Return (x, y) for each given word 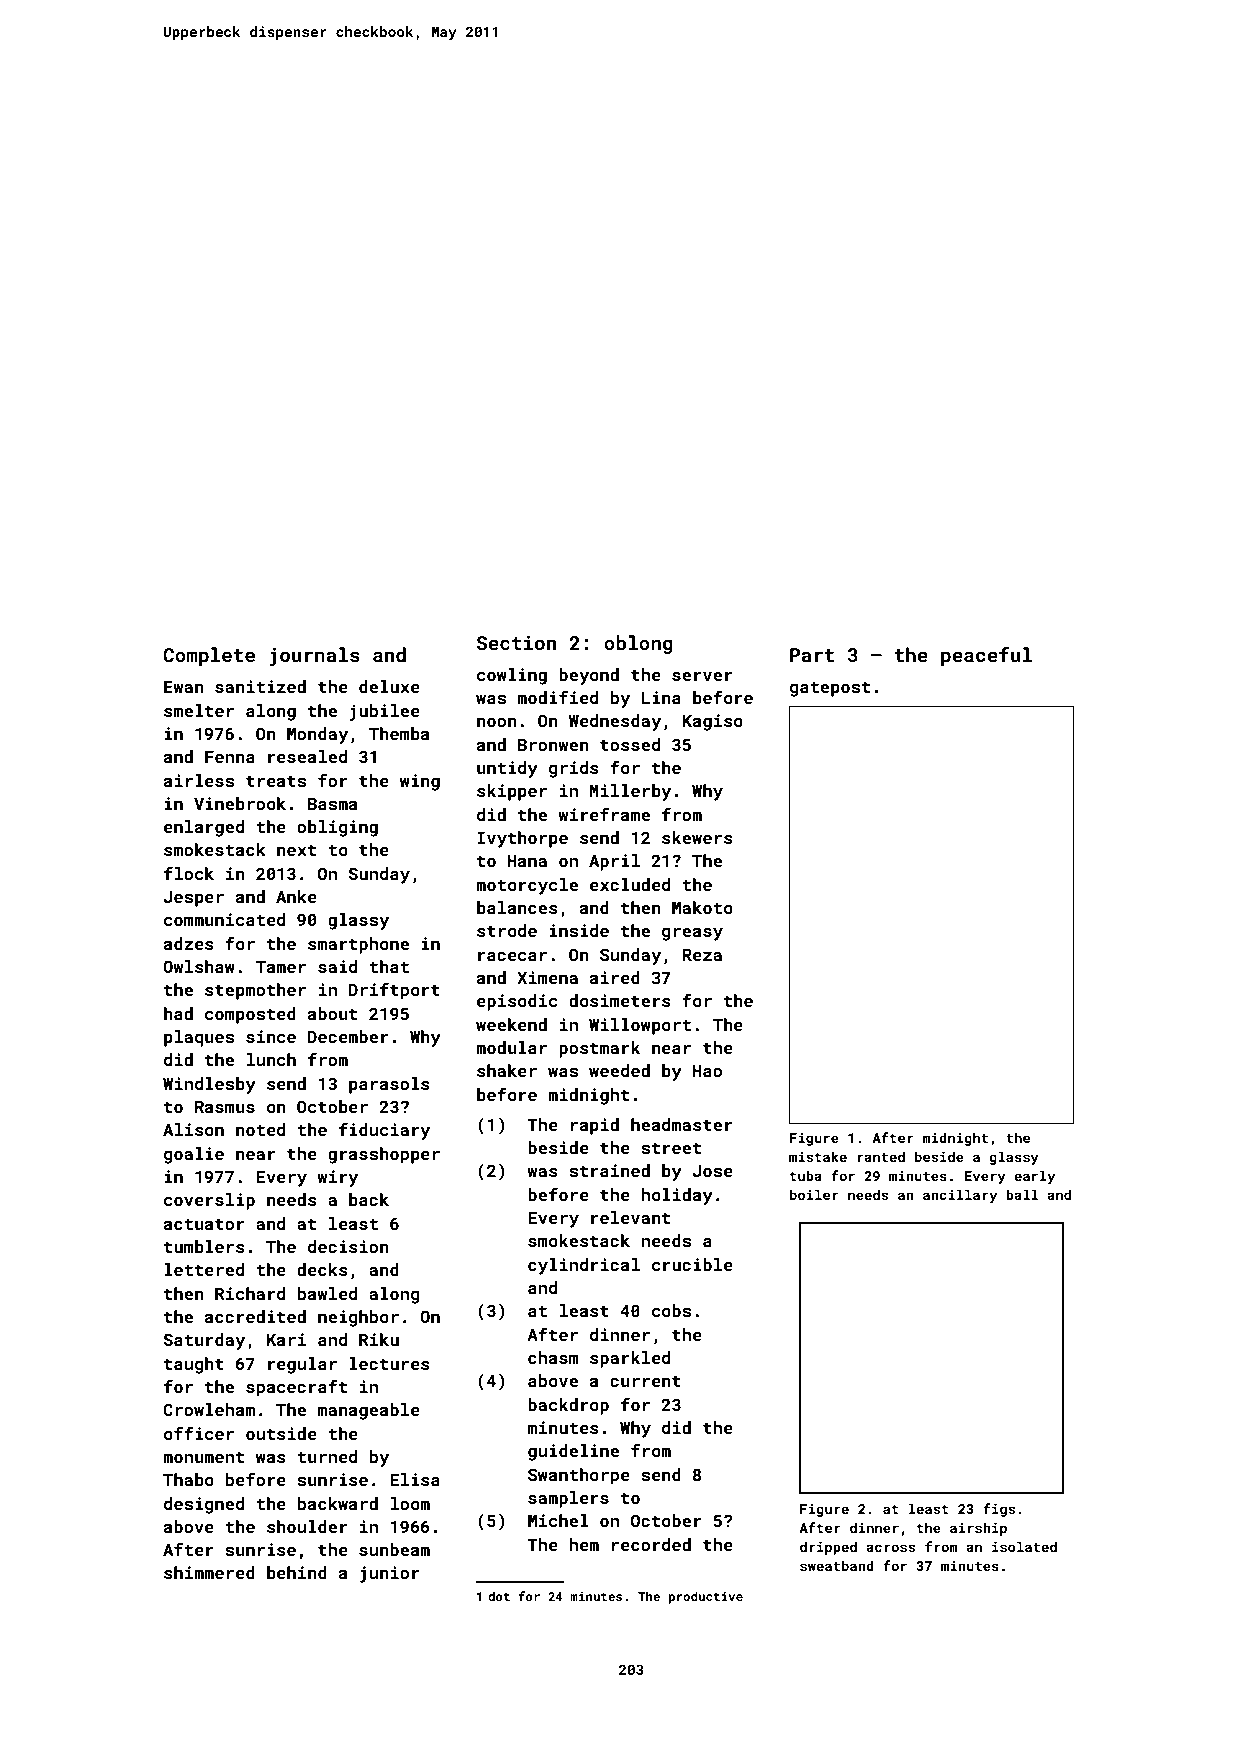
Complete (209, 656)
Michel (558, 1520)
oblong (638, 644)
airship (978, 1529)
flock (189, 873)
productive (706, 1597)
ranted (881, 1156)
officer (199, 1433)
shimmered (209, 1572)
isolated (1024, 1546)
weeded (619, 1070)
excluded (630, 884)
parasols (389, 1085)
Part (812, 655)
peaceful (986, 656)
